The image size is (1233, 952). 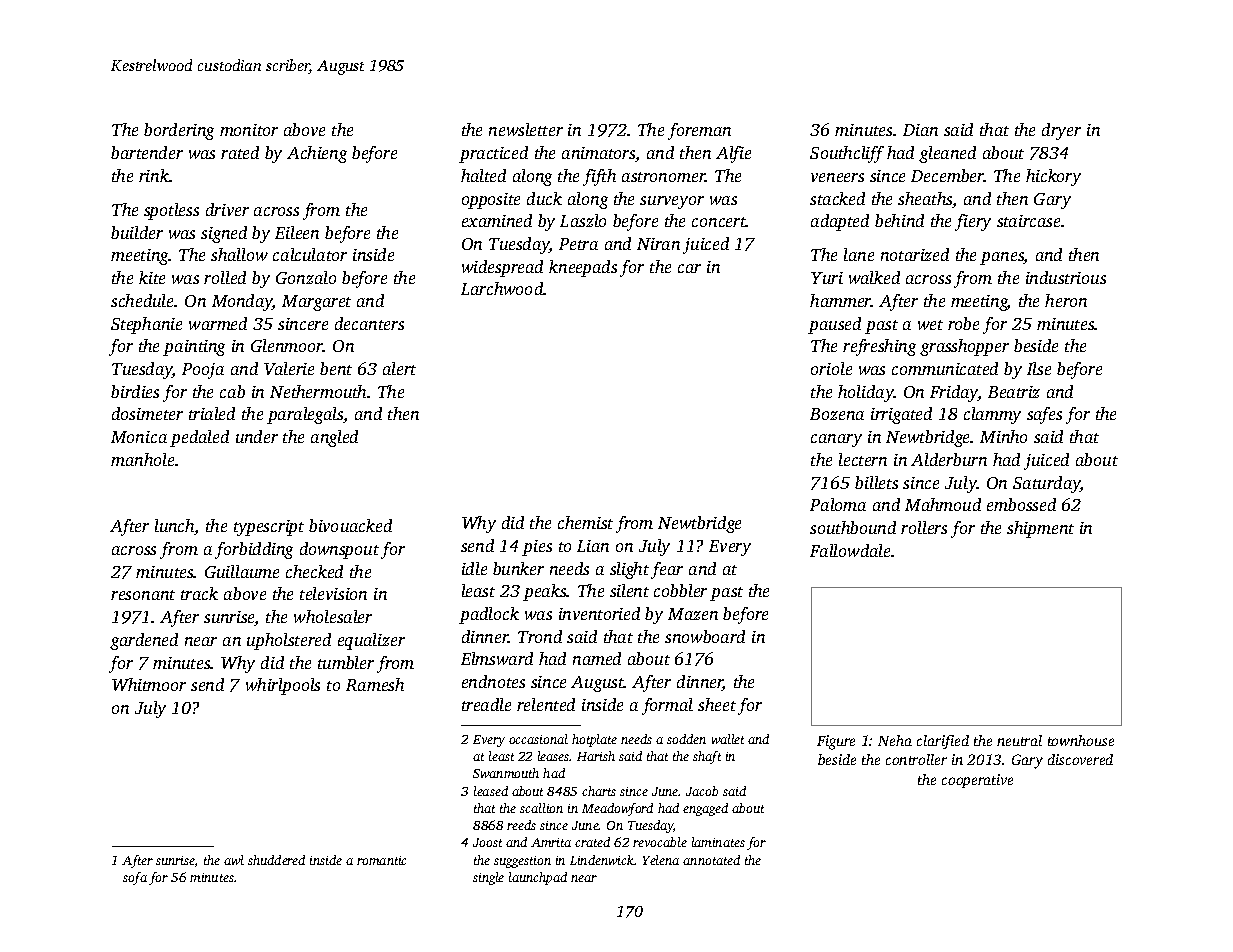 What do you see at coordinates (1040, 529) in the screenshot?
I see `shipment` at bounding box center [1040, 529].
